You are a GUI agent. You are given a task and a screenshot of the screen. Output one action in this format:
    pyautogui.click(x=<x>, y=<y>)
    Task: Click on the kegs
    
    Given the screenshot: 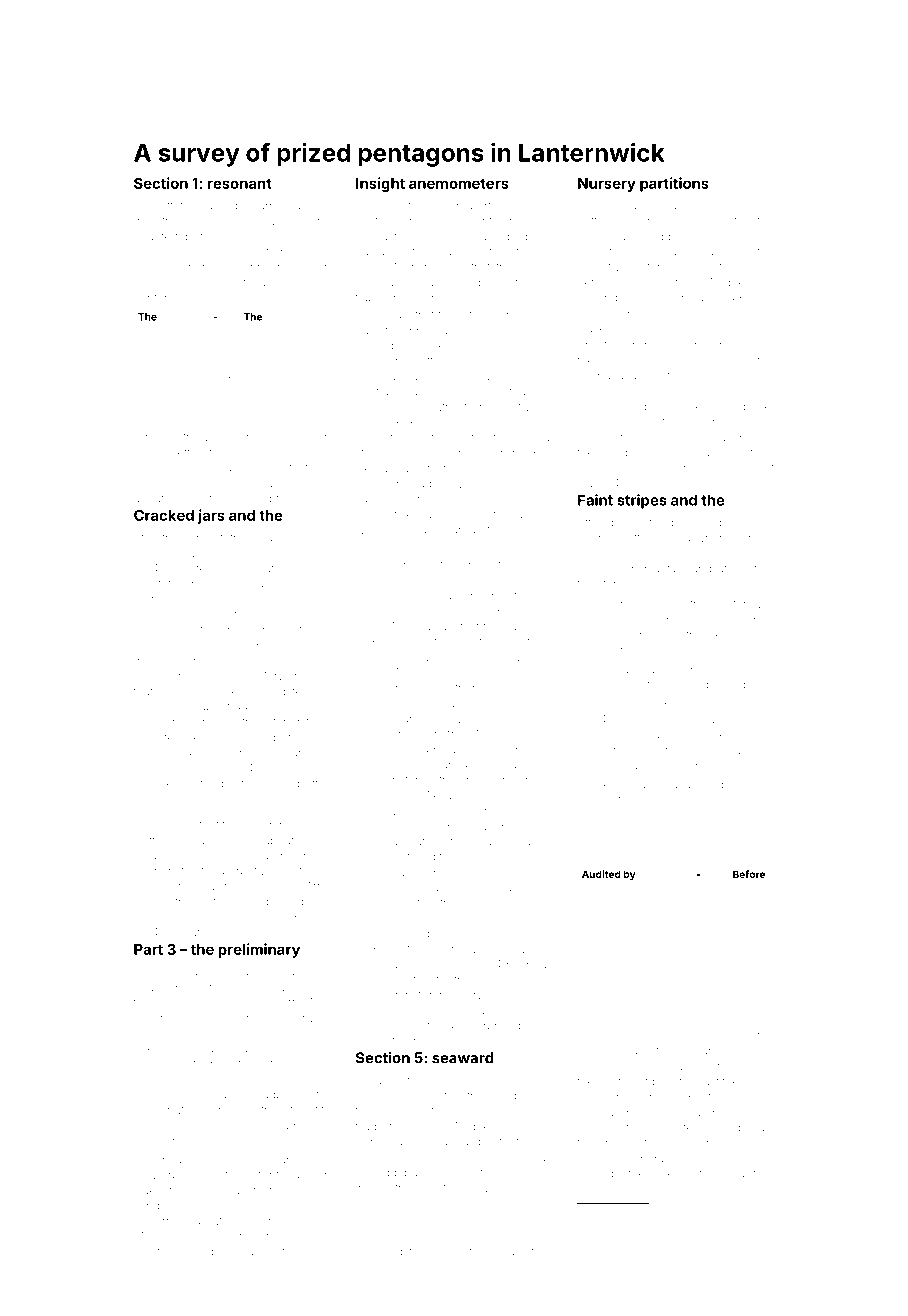 What is the action you would take?
    pyautogui.click(x=537, y=1027)
